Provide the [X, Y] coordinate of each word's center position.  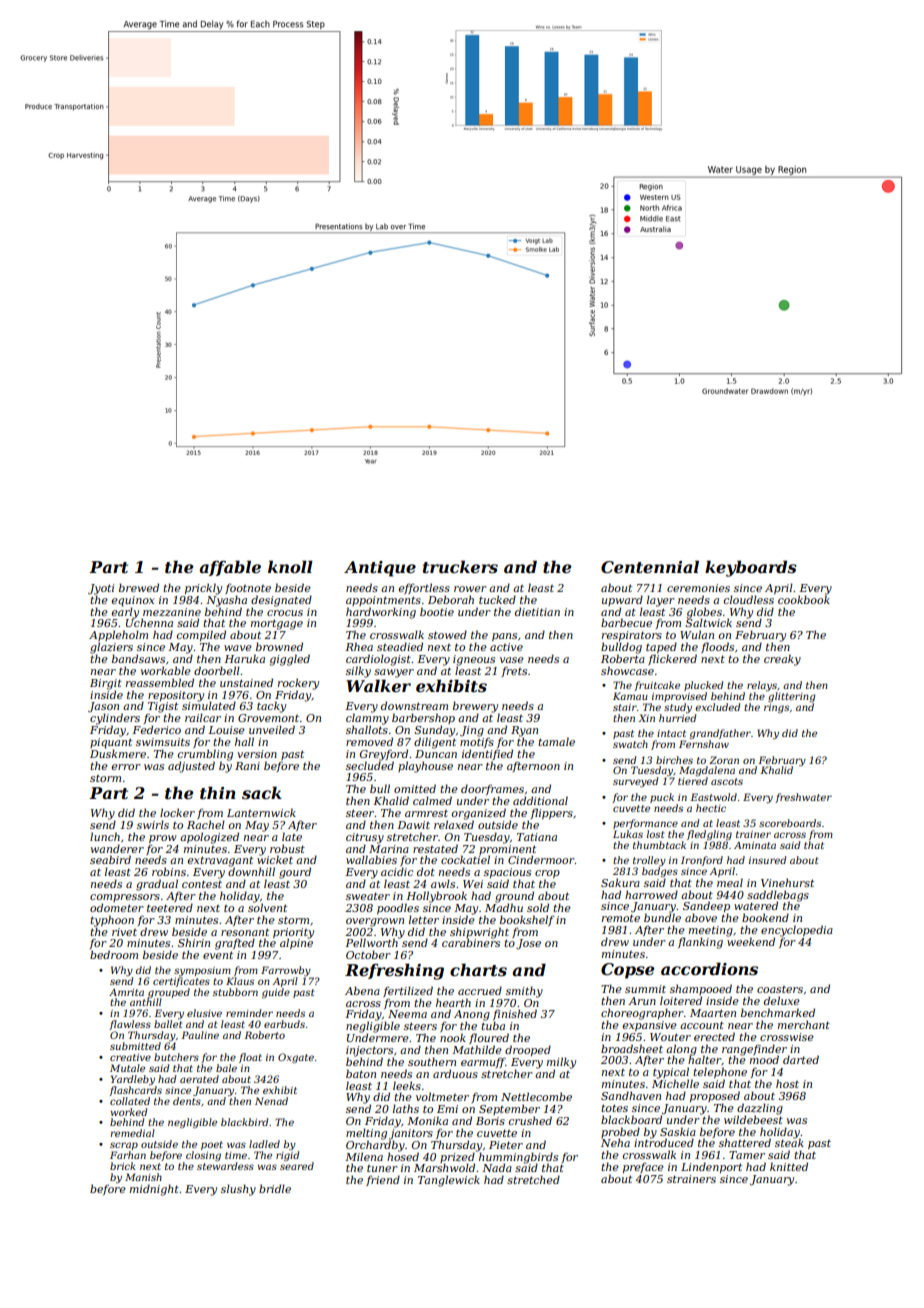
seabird [110, 859]
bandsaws [138, 658]
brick [123, 1166]
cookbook [804, 599]
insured [767, 860]
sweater [368, 896]
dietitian [537, 611]
